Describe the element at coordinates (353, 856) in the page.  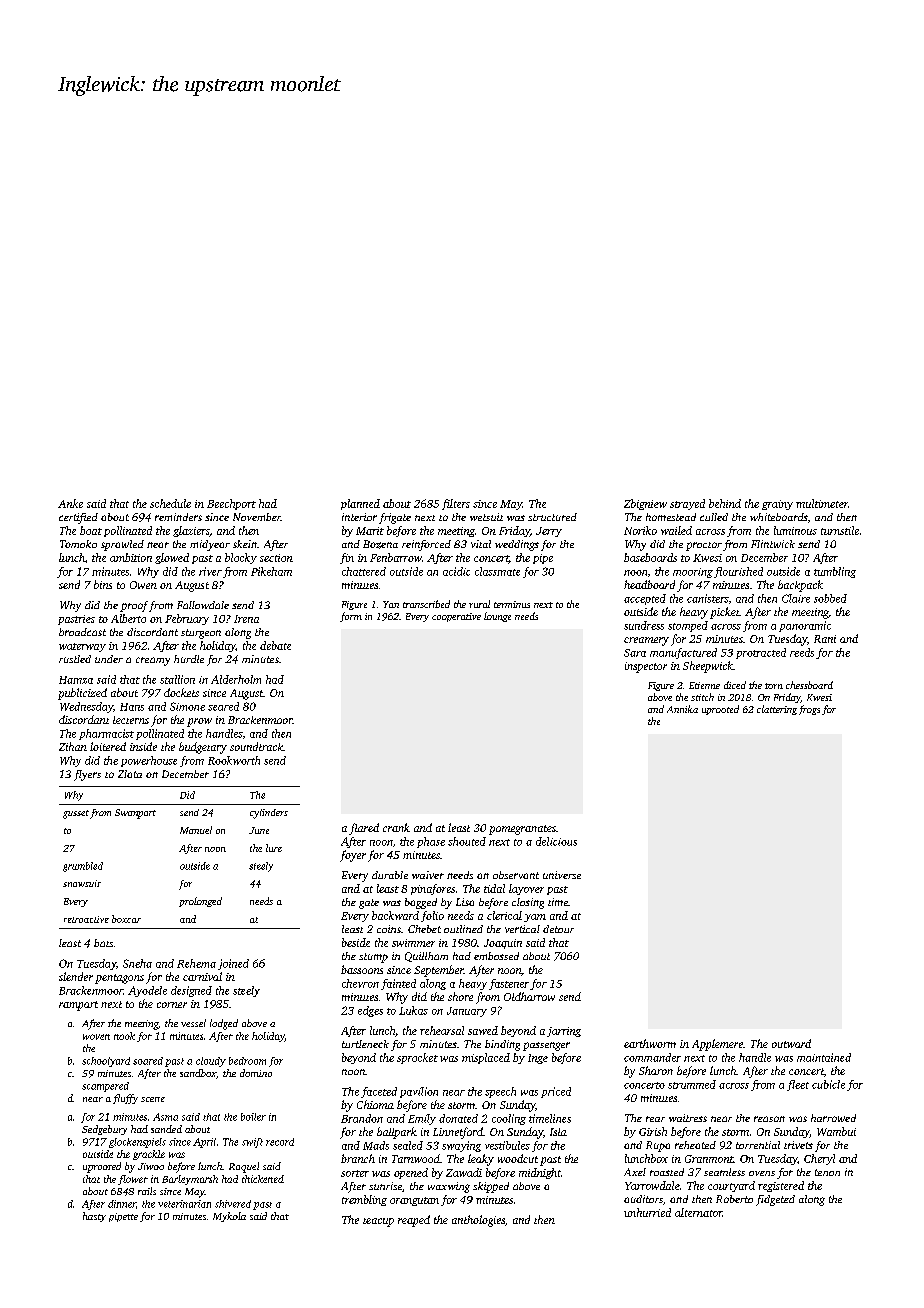
I see `foyer` at that location.
